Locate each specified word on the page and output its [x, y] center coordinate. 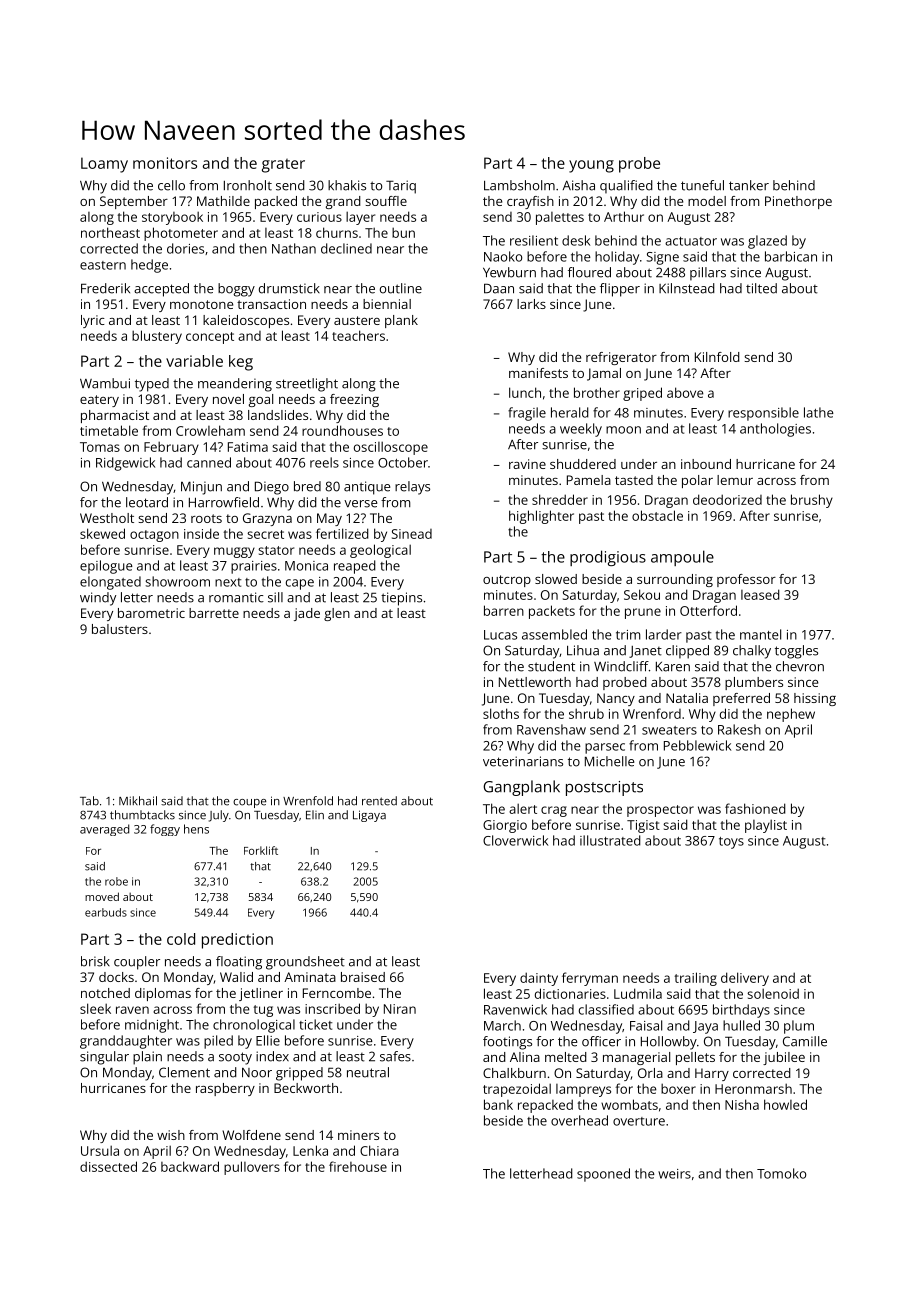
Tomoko [781, 1173]
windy [98, 599]
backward [190, 1166]
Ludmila [638, 993]
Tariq [401, 187]
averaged [104, 830]
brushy [812, 501]
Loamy [104, 165]
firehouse [358, 1166]
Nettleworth [535, 682]
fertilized [342, 533]
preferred [741, 699]
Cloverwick [515, 840]
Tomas [100, 447]
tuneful [702, 185]
